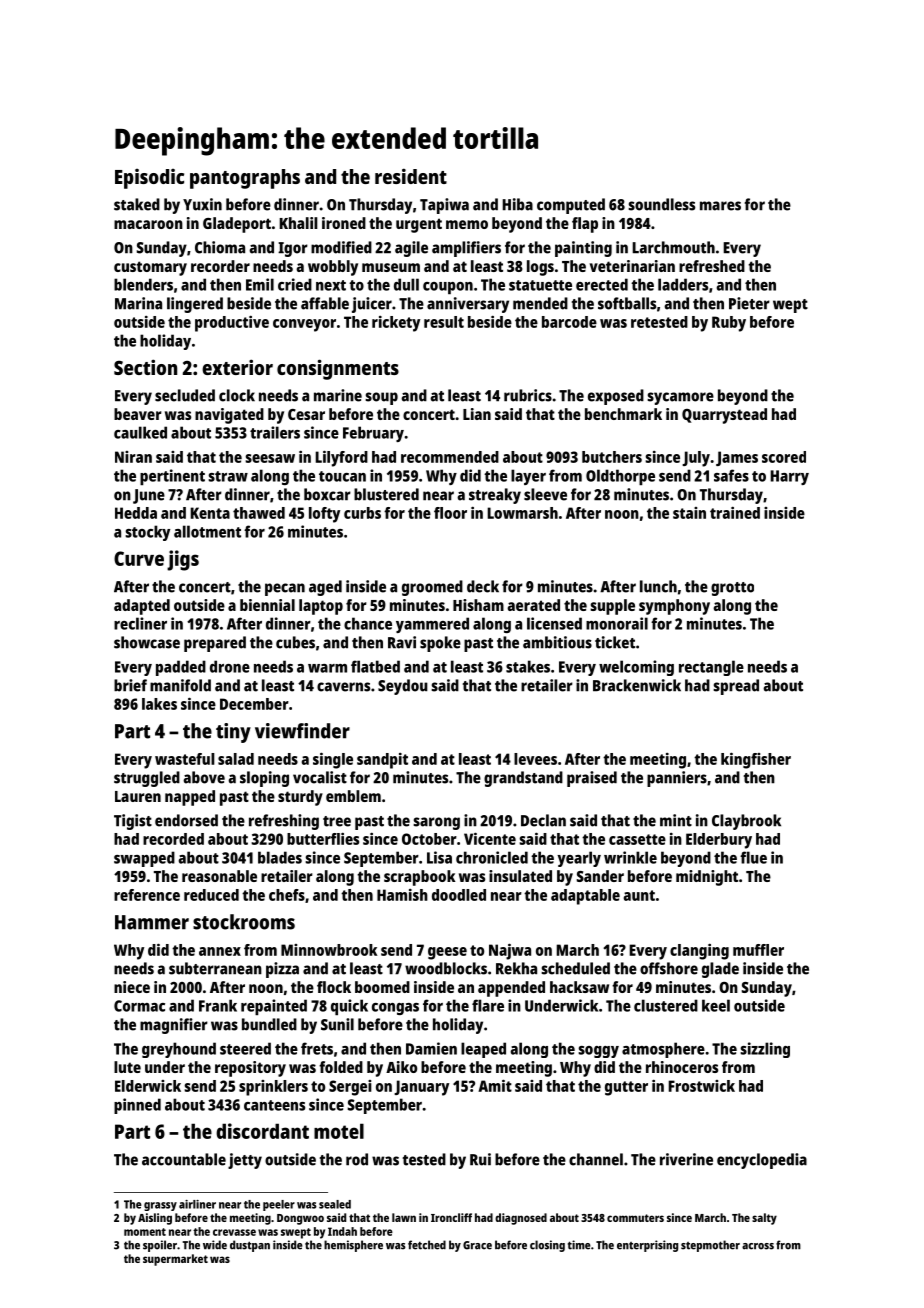 Image resolution: width=924 pixels, height=1308 pixels. I want to click on sloping, so click(264, 779).
